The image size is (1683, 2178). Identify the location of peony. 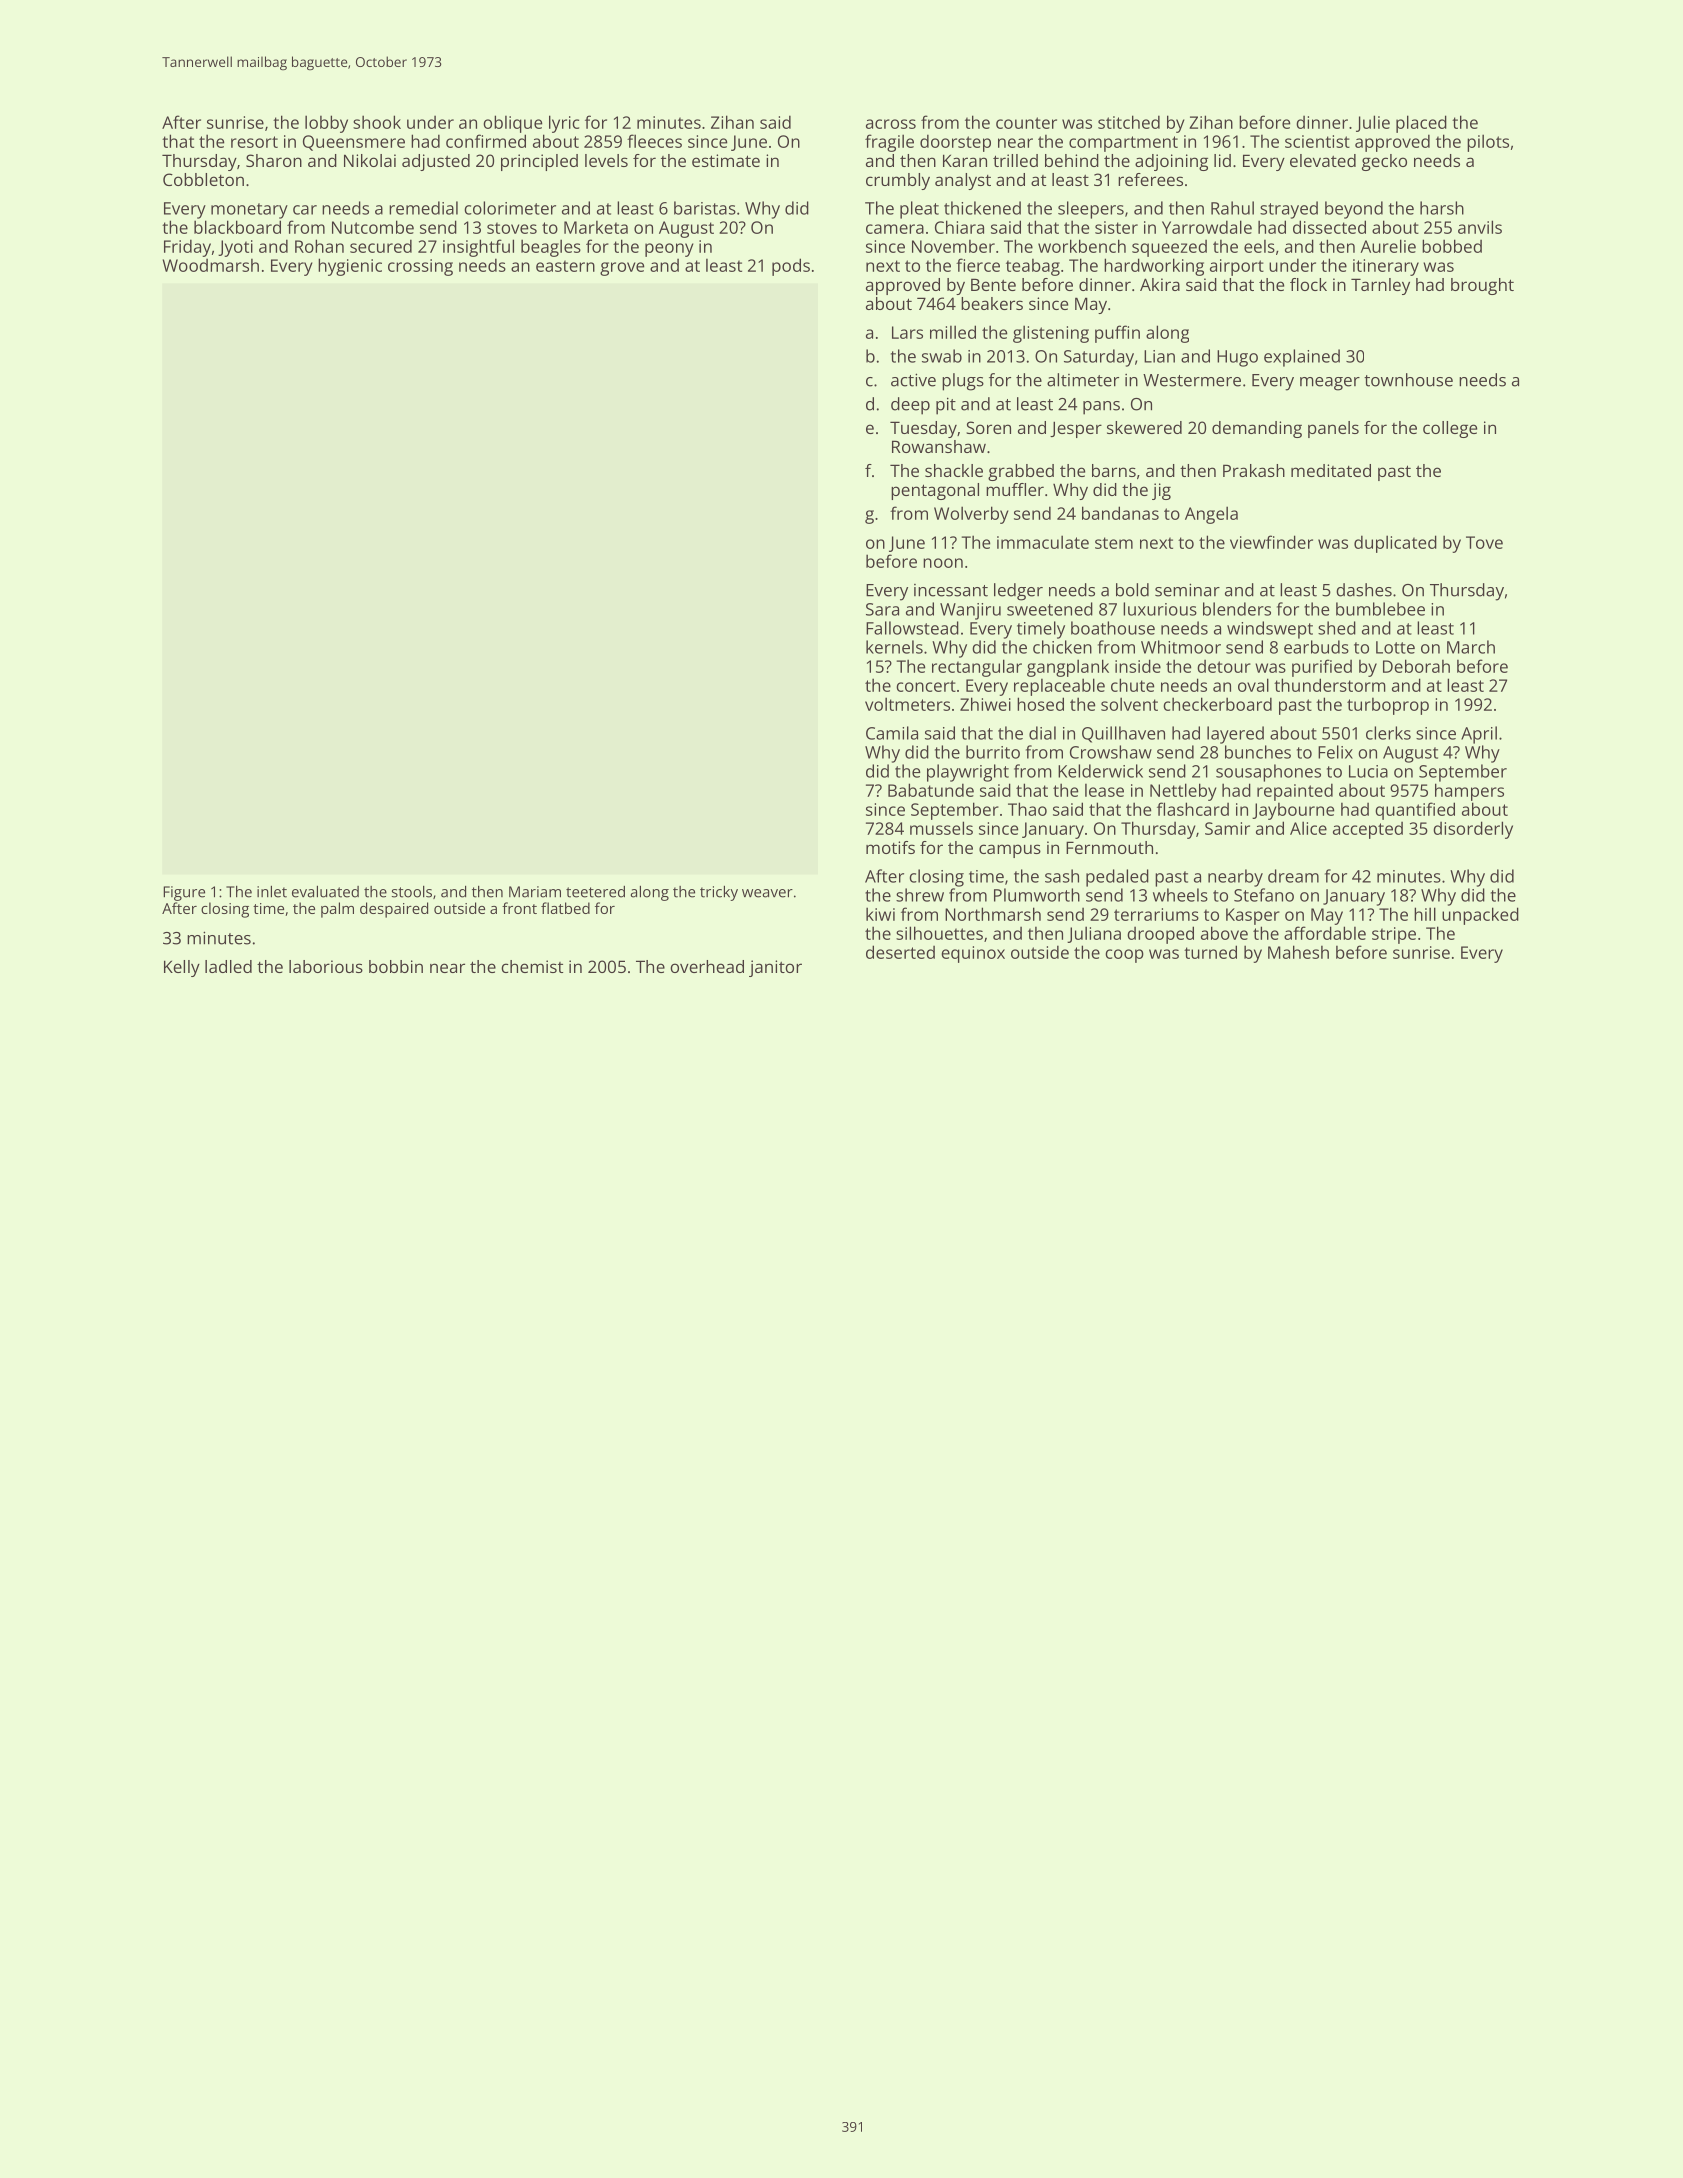
(669, 250).
